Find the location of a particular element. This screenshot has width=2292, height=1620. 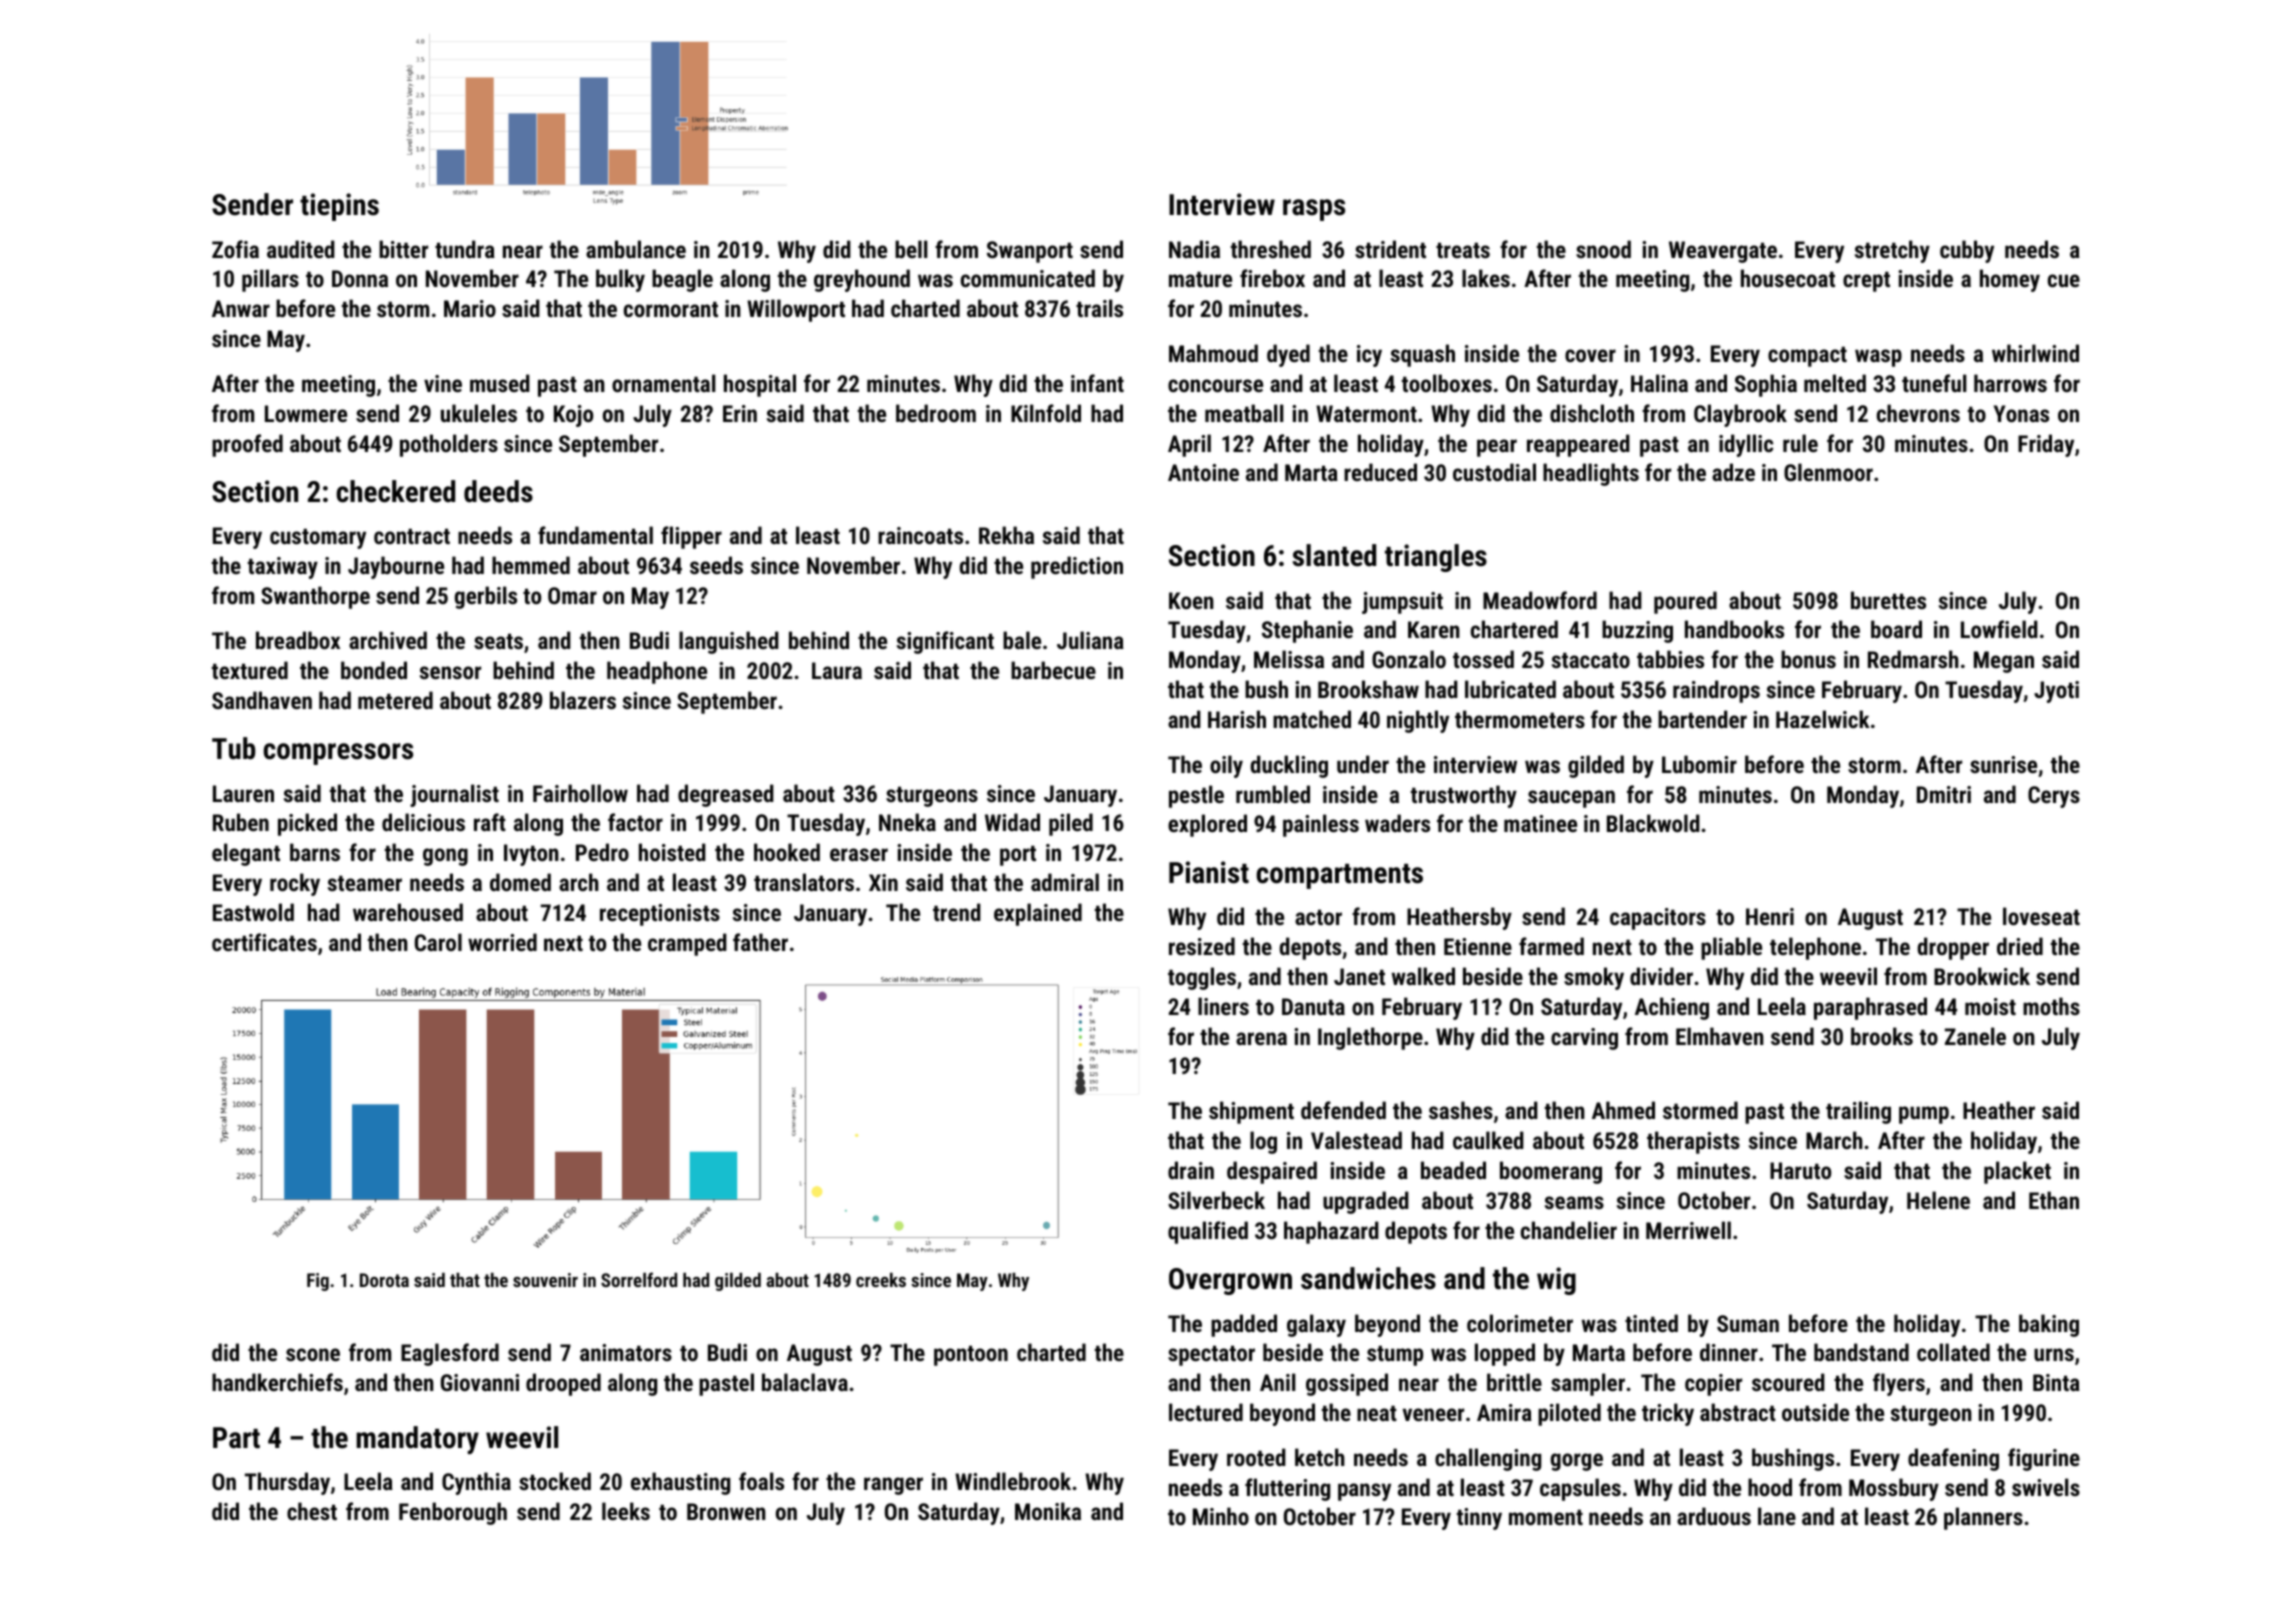

squash is located at coordinates (1423, 355).
